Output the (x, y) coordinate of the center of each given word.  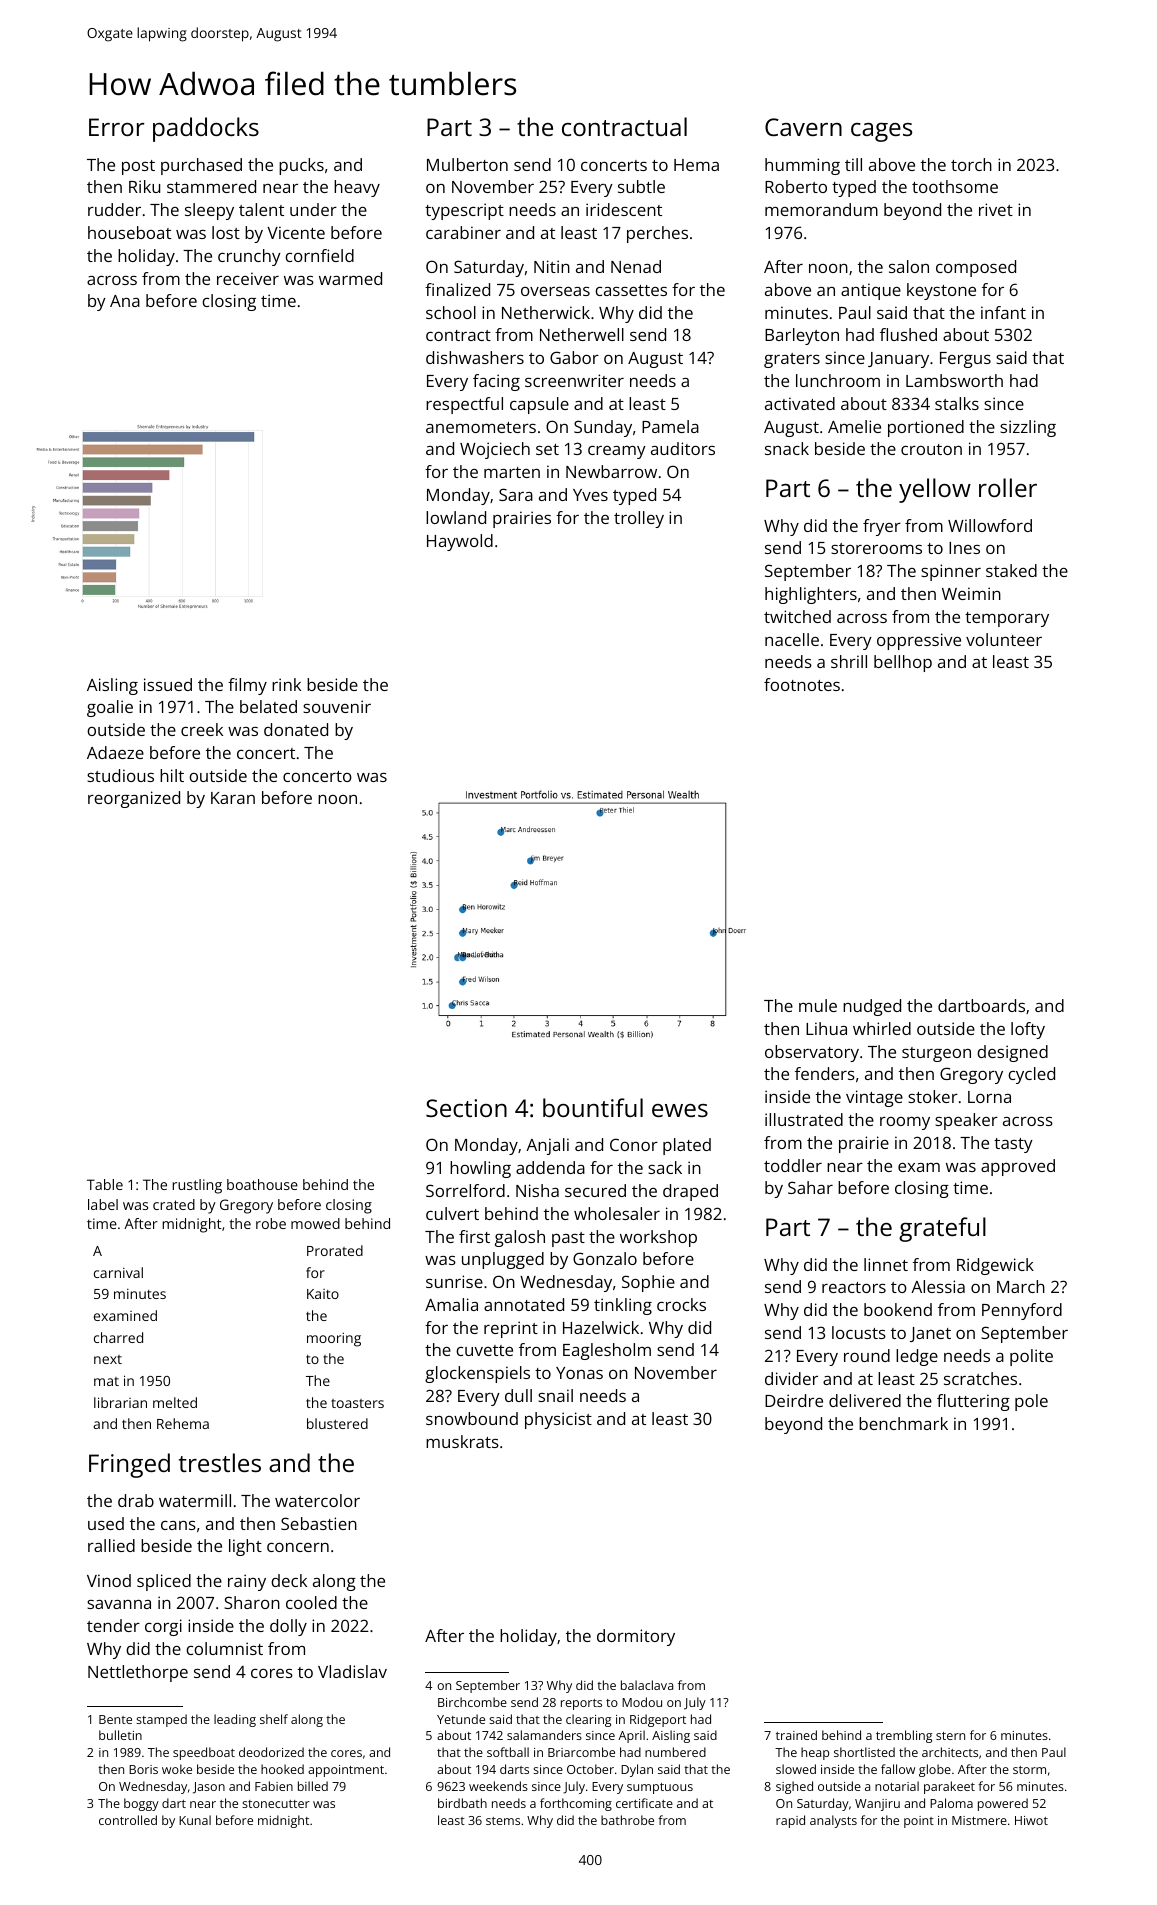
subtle (641, 186)
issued (168, 684)
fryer (882, 527)
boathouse (262, 1184)
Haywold (460, 542)
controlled (128, 1820)
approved (1018, 1167)
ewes (680, 1110)
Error (116, 127)
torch (971, 164)
